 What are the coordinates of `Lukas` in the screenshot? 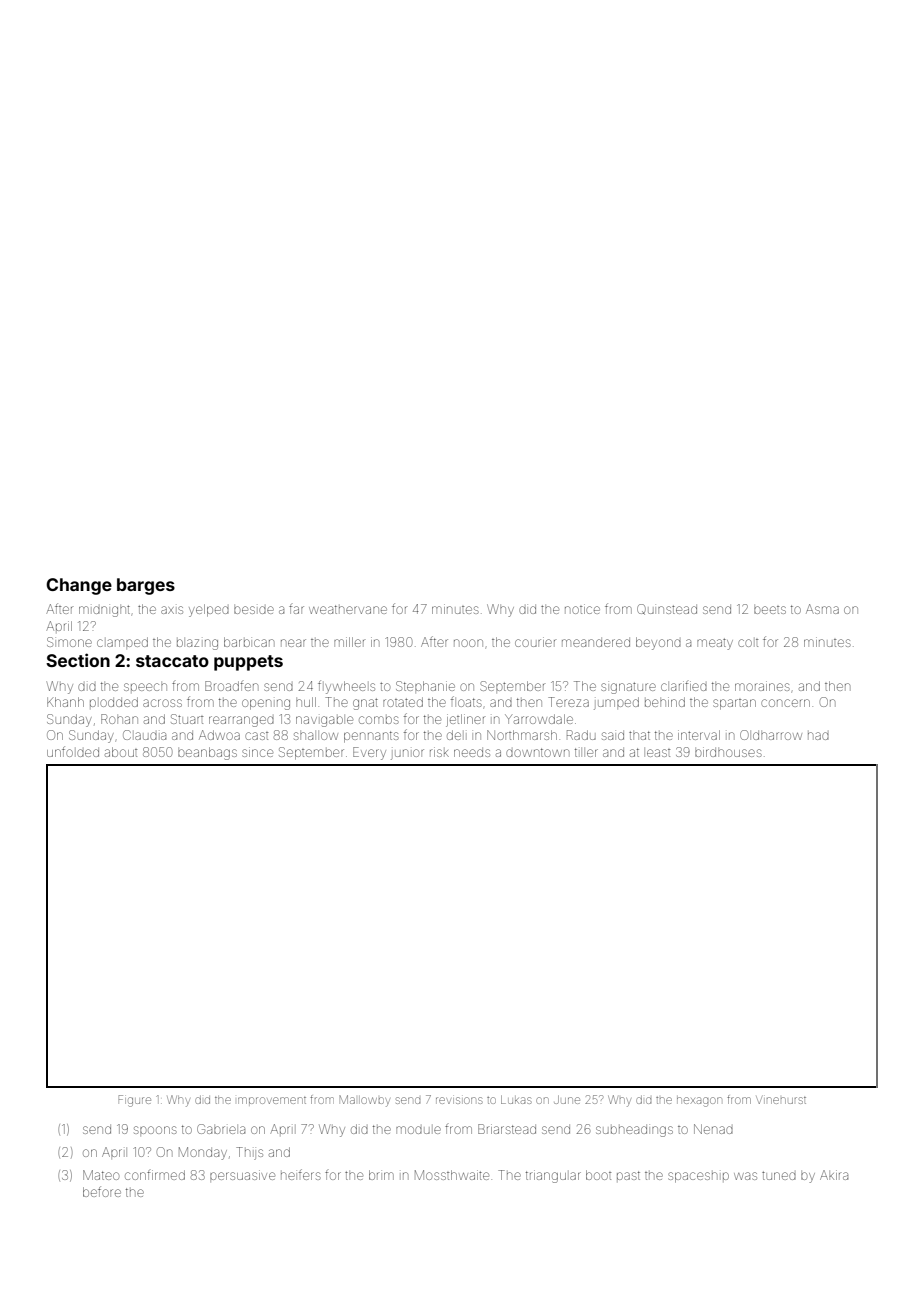 It's located at (516, 1100).
